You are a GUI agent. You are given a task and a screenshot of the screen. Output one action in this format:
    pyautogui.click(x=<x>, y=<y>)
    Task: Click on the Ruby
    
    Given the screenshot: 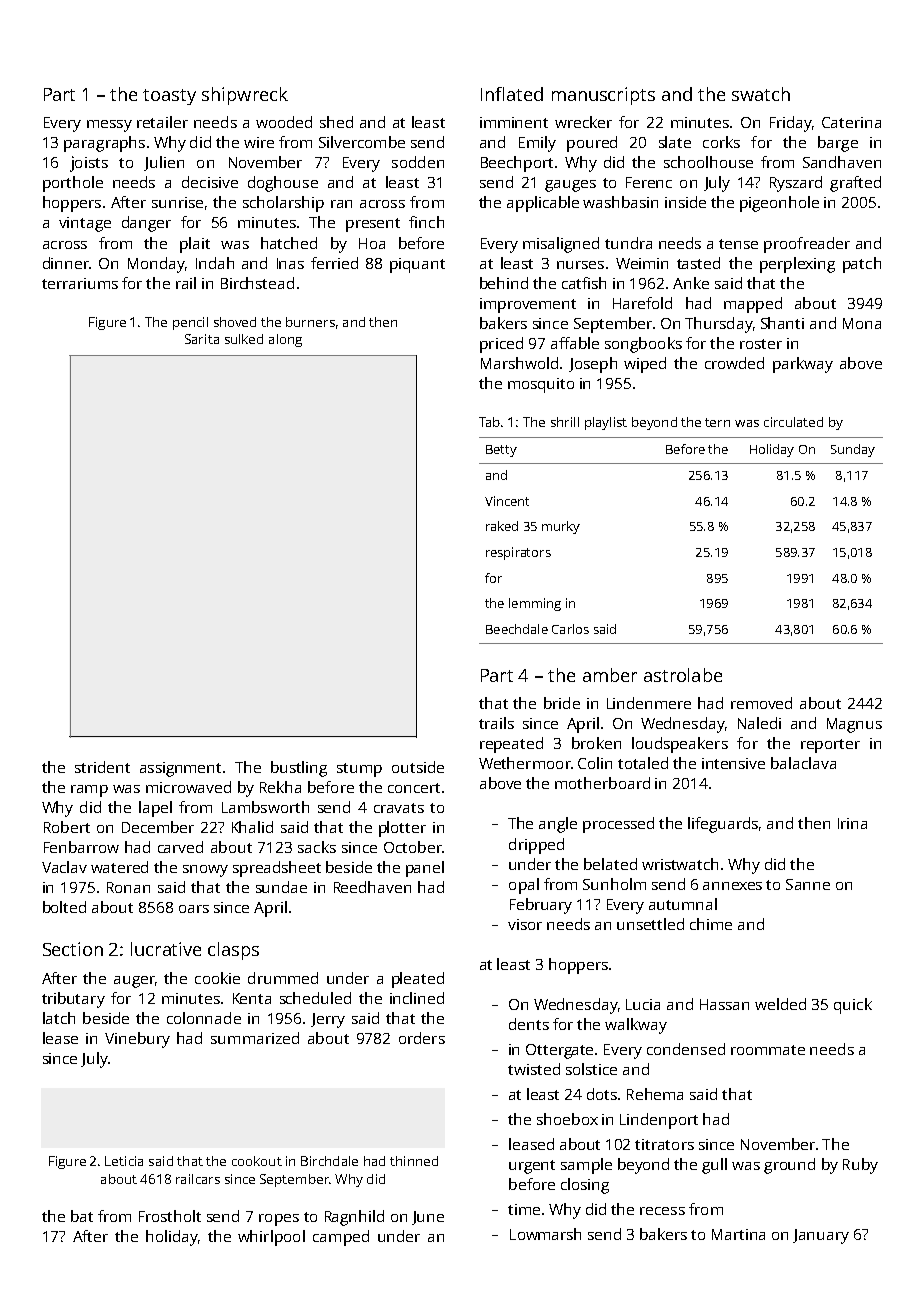 What is the action you would take?
    pyautogui.click(x=860, y=1166)
